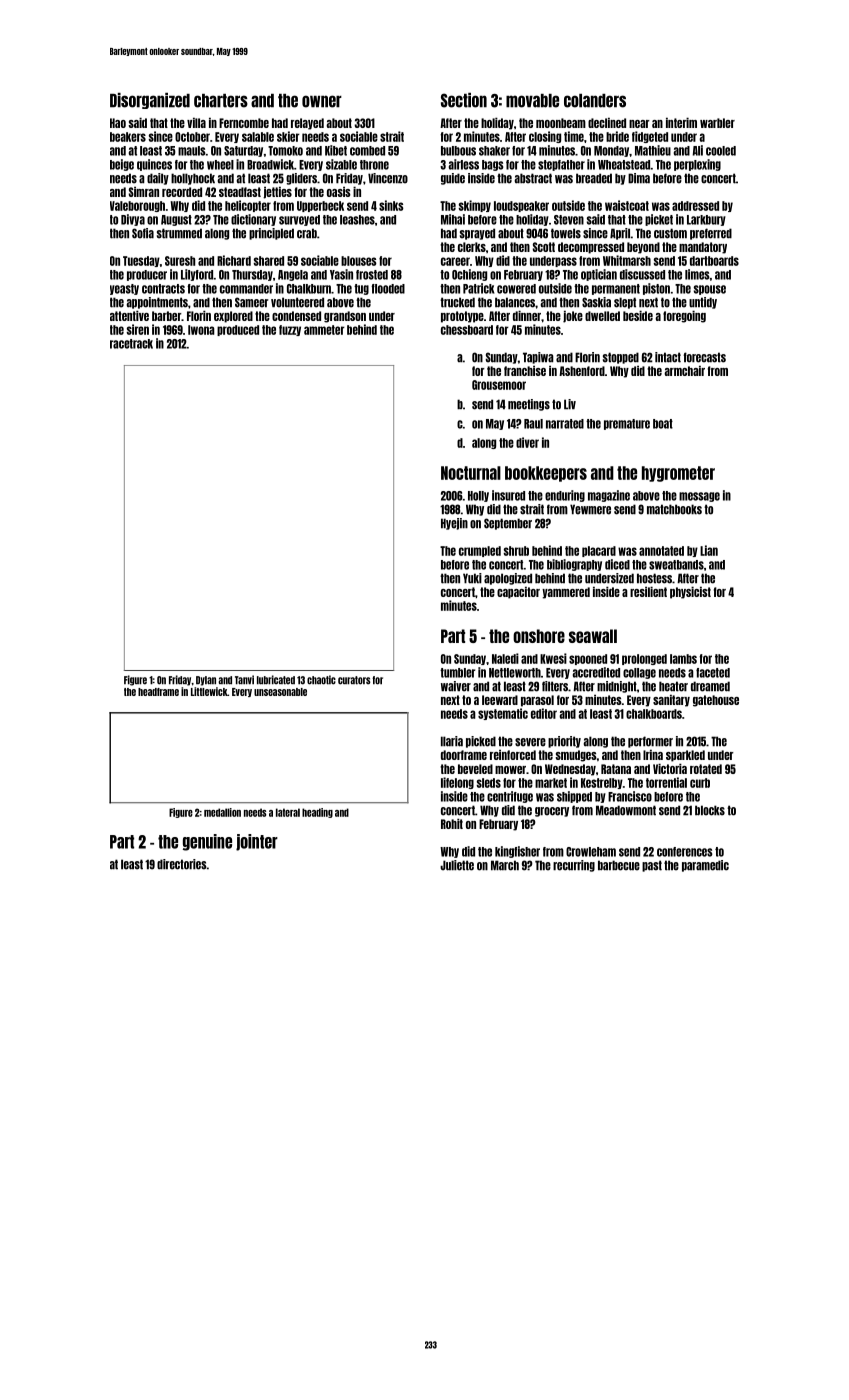 Image resolution: width=849 pixels, height=1400 pixels. Describe the element at coordinates (457, 865) in the screenshot. I see `Juliette` at that location.
